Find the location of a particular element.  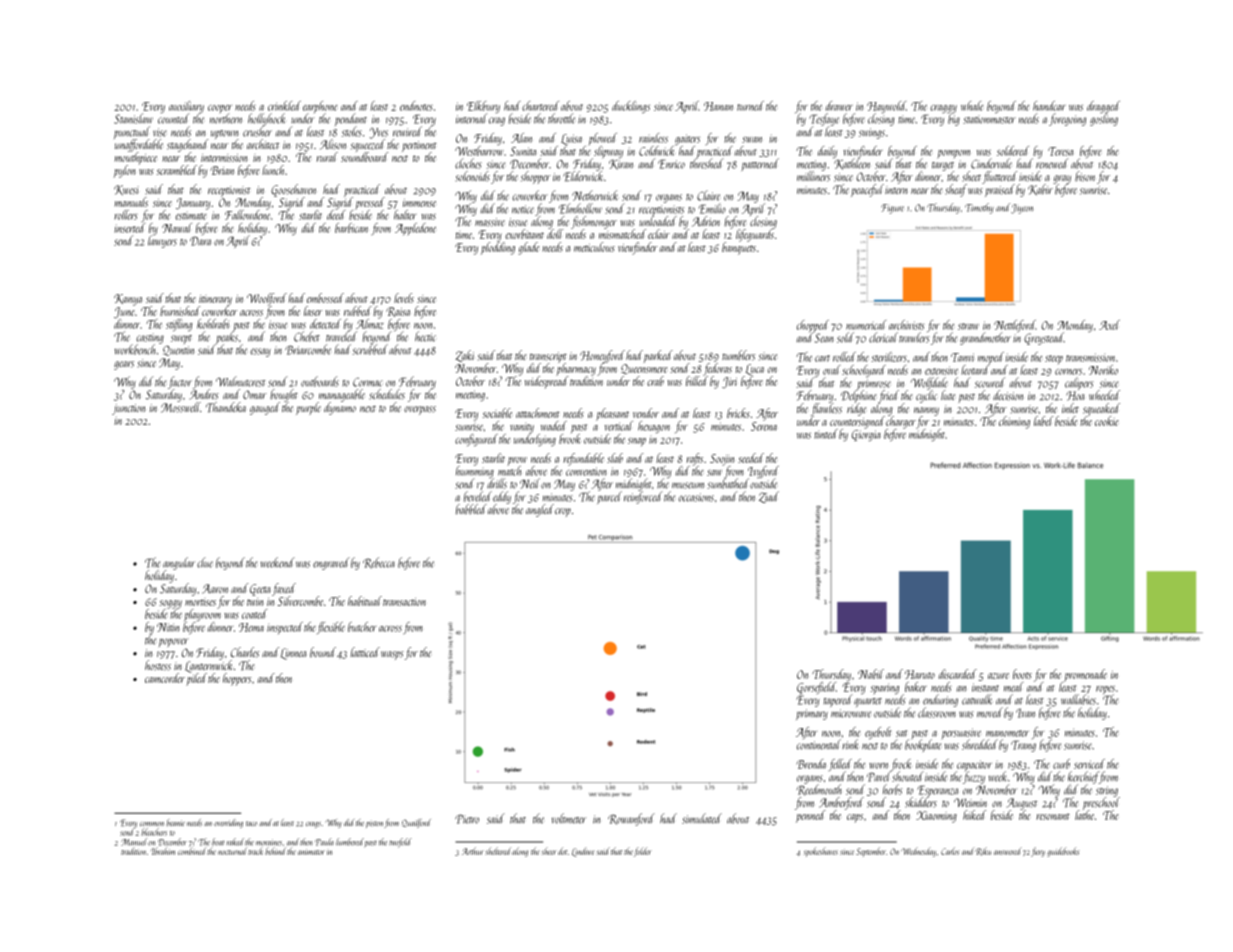

crop is located at coordinates (563, 512).
